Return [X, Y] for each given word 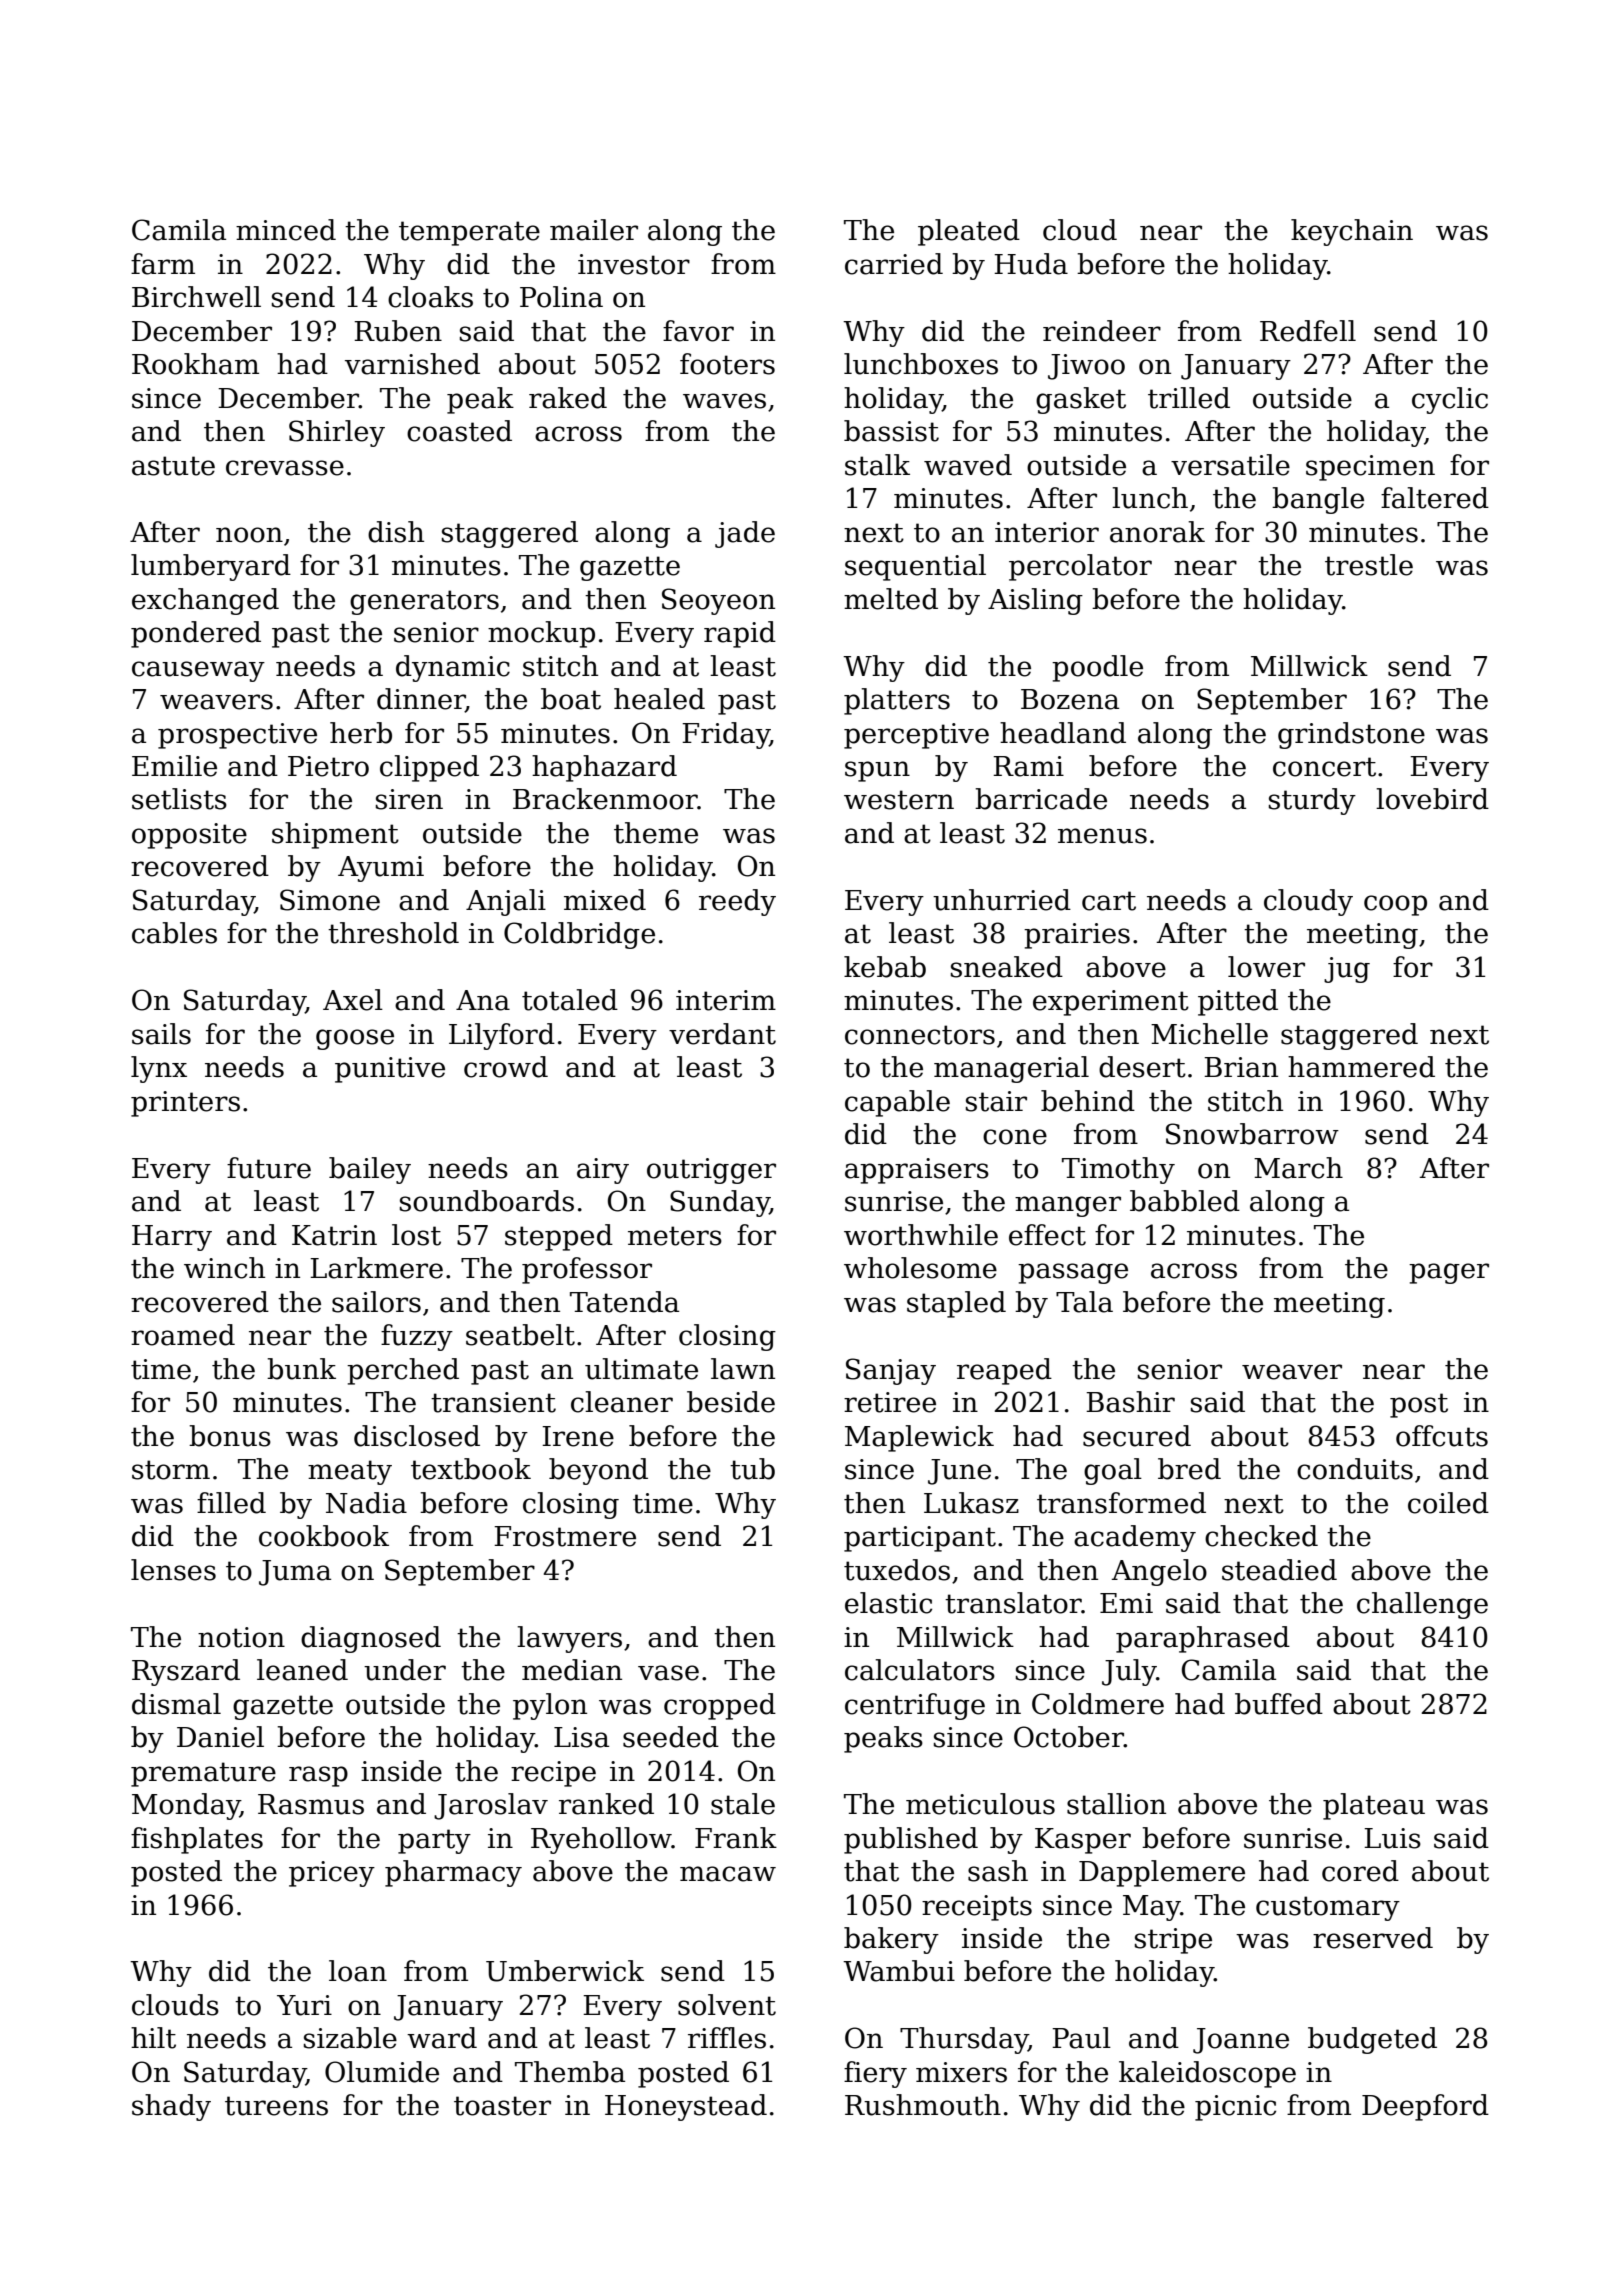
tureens [276, 2106]
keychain [1352, 232]
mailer [594, 230]
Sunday [720, 1203]
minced [286, 230]
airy [603, 1171]
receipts [977, 1908]
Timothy [1118, 1170]
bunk [301, 1369]
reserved [1373, 1938]
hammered [1361, 1067]
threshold [393, 933]
